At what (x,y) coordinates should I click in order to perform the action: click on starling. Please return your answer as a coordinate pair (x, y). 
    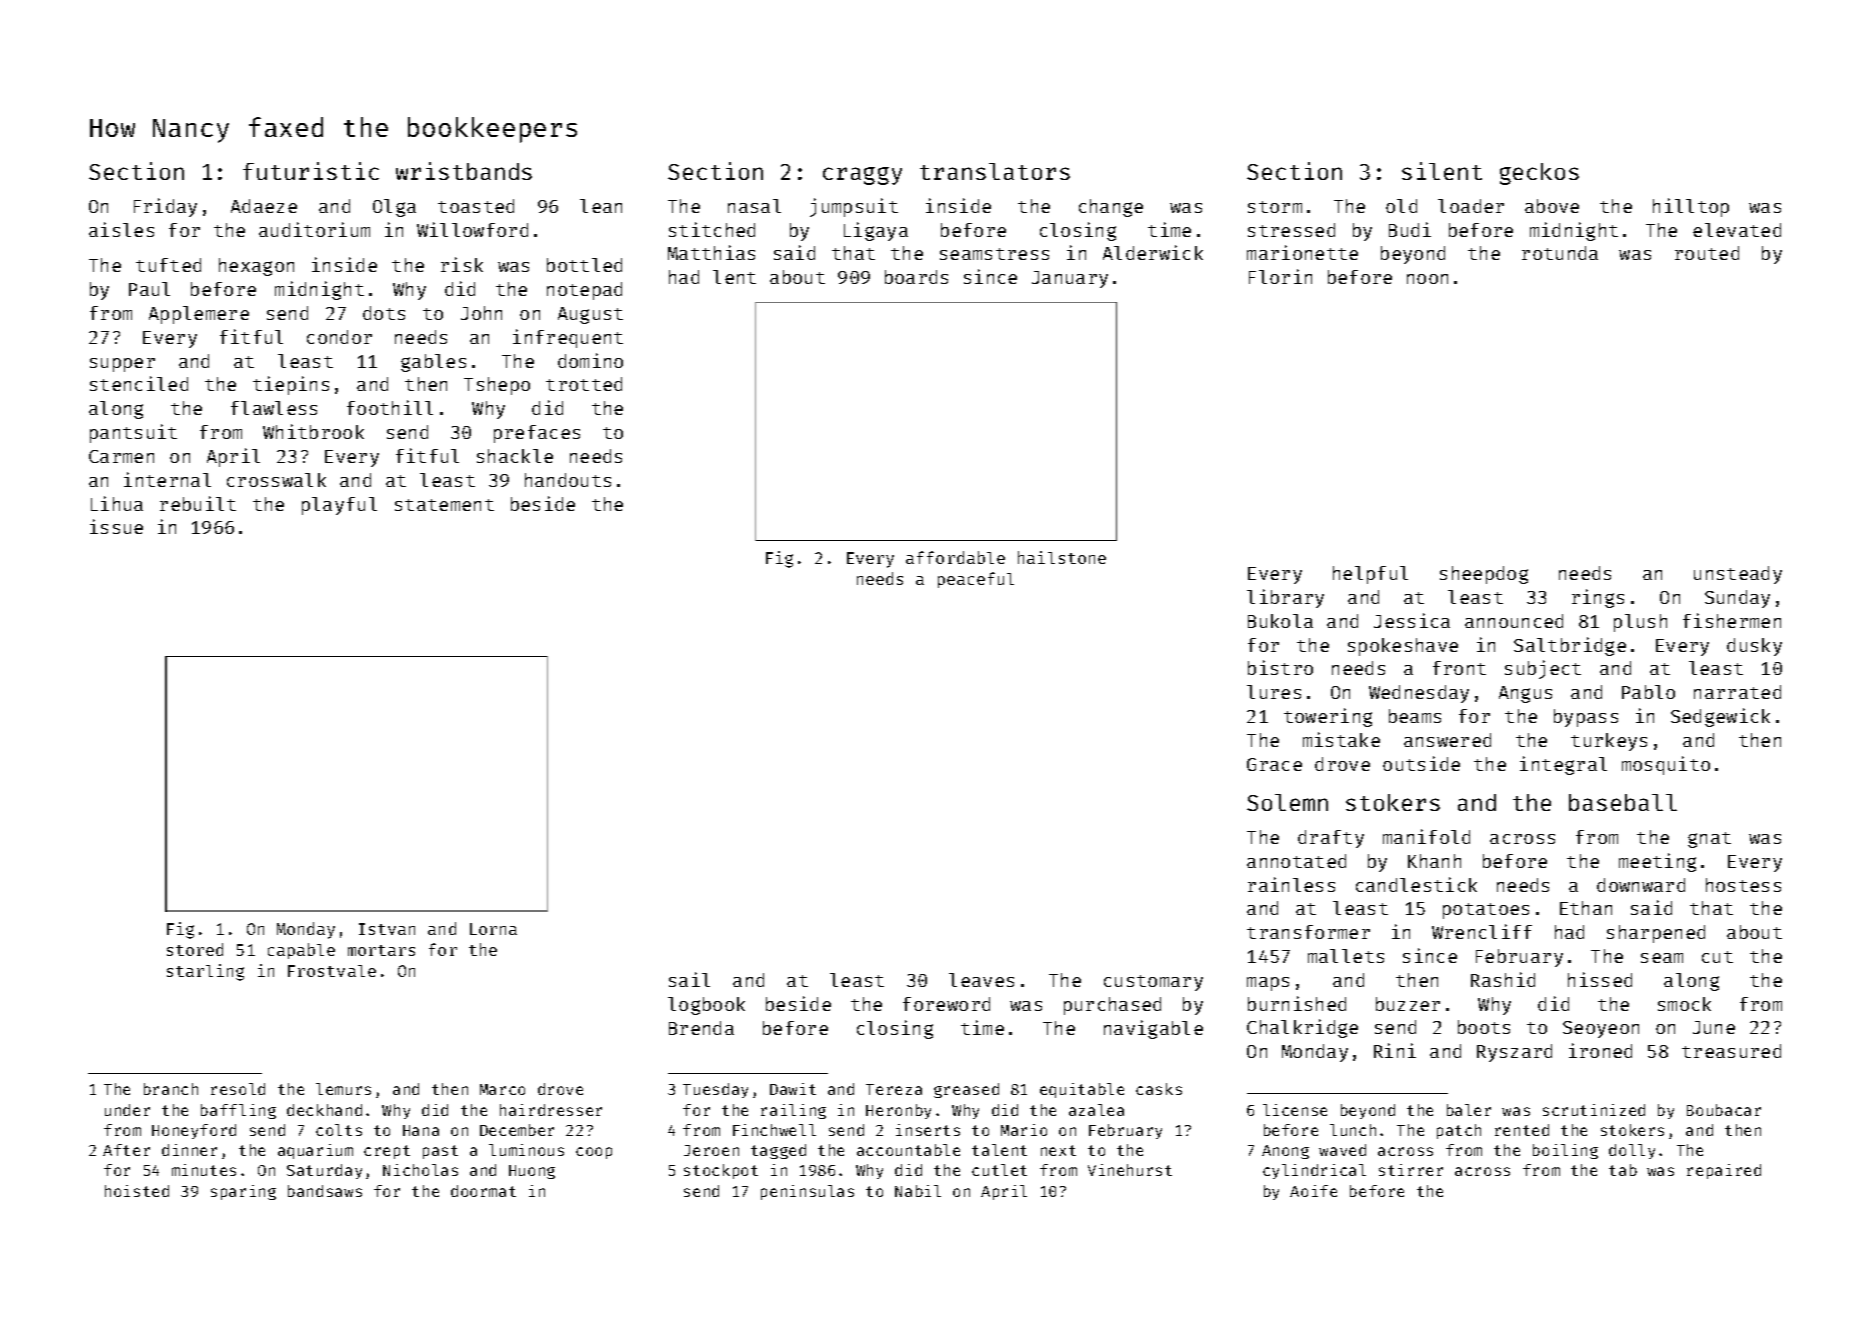
    Looking at the image, I should click on (205, 972).
